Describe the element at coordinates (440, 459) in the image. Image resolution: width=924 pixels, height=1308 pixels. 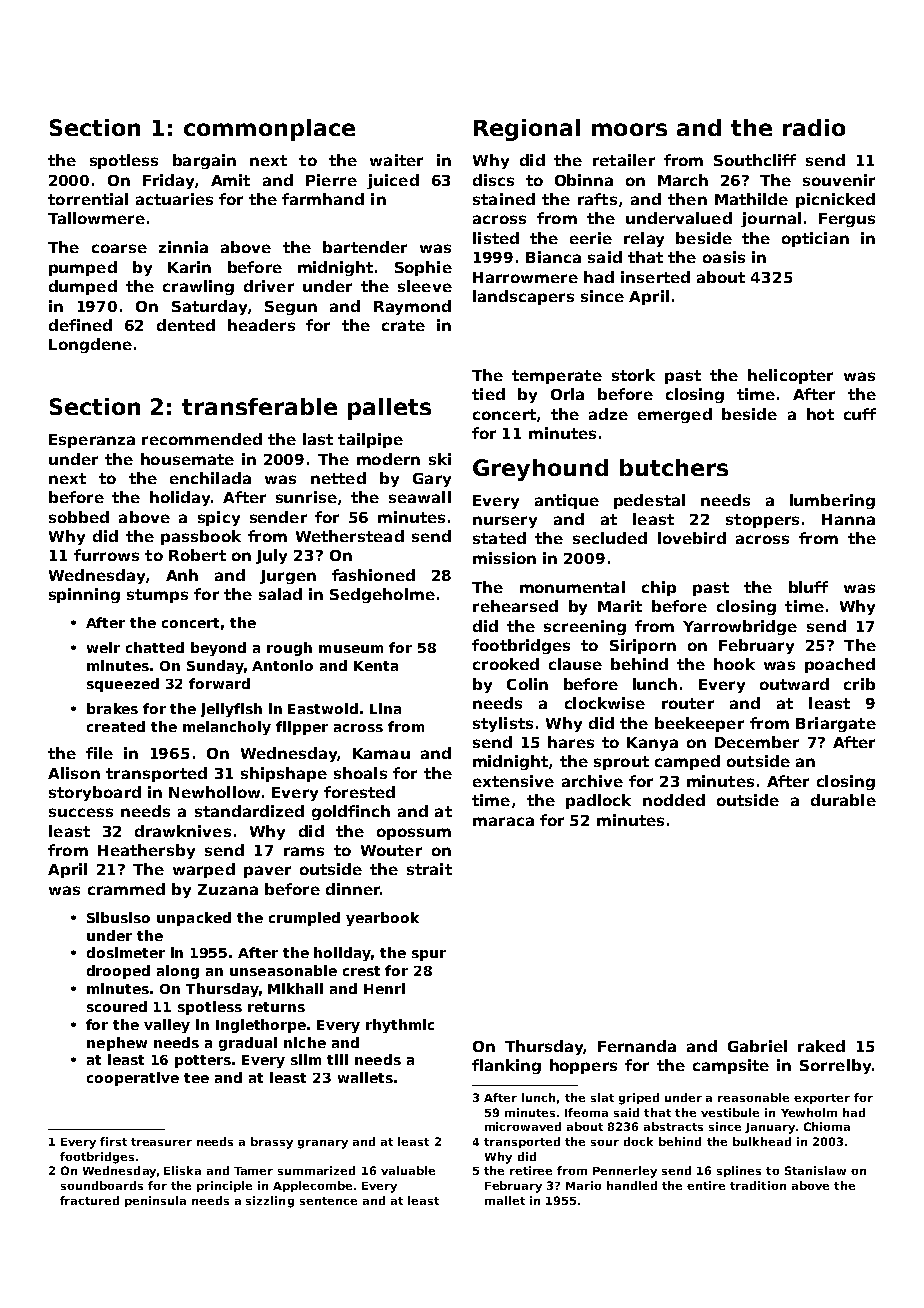
I see `ski` at that location.
